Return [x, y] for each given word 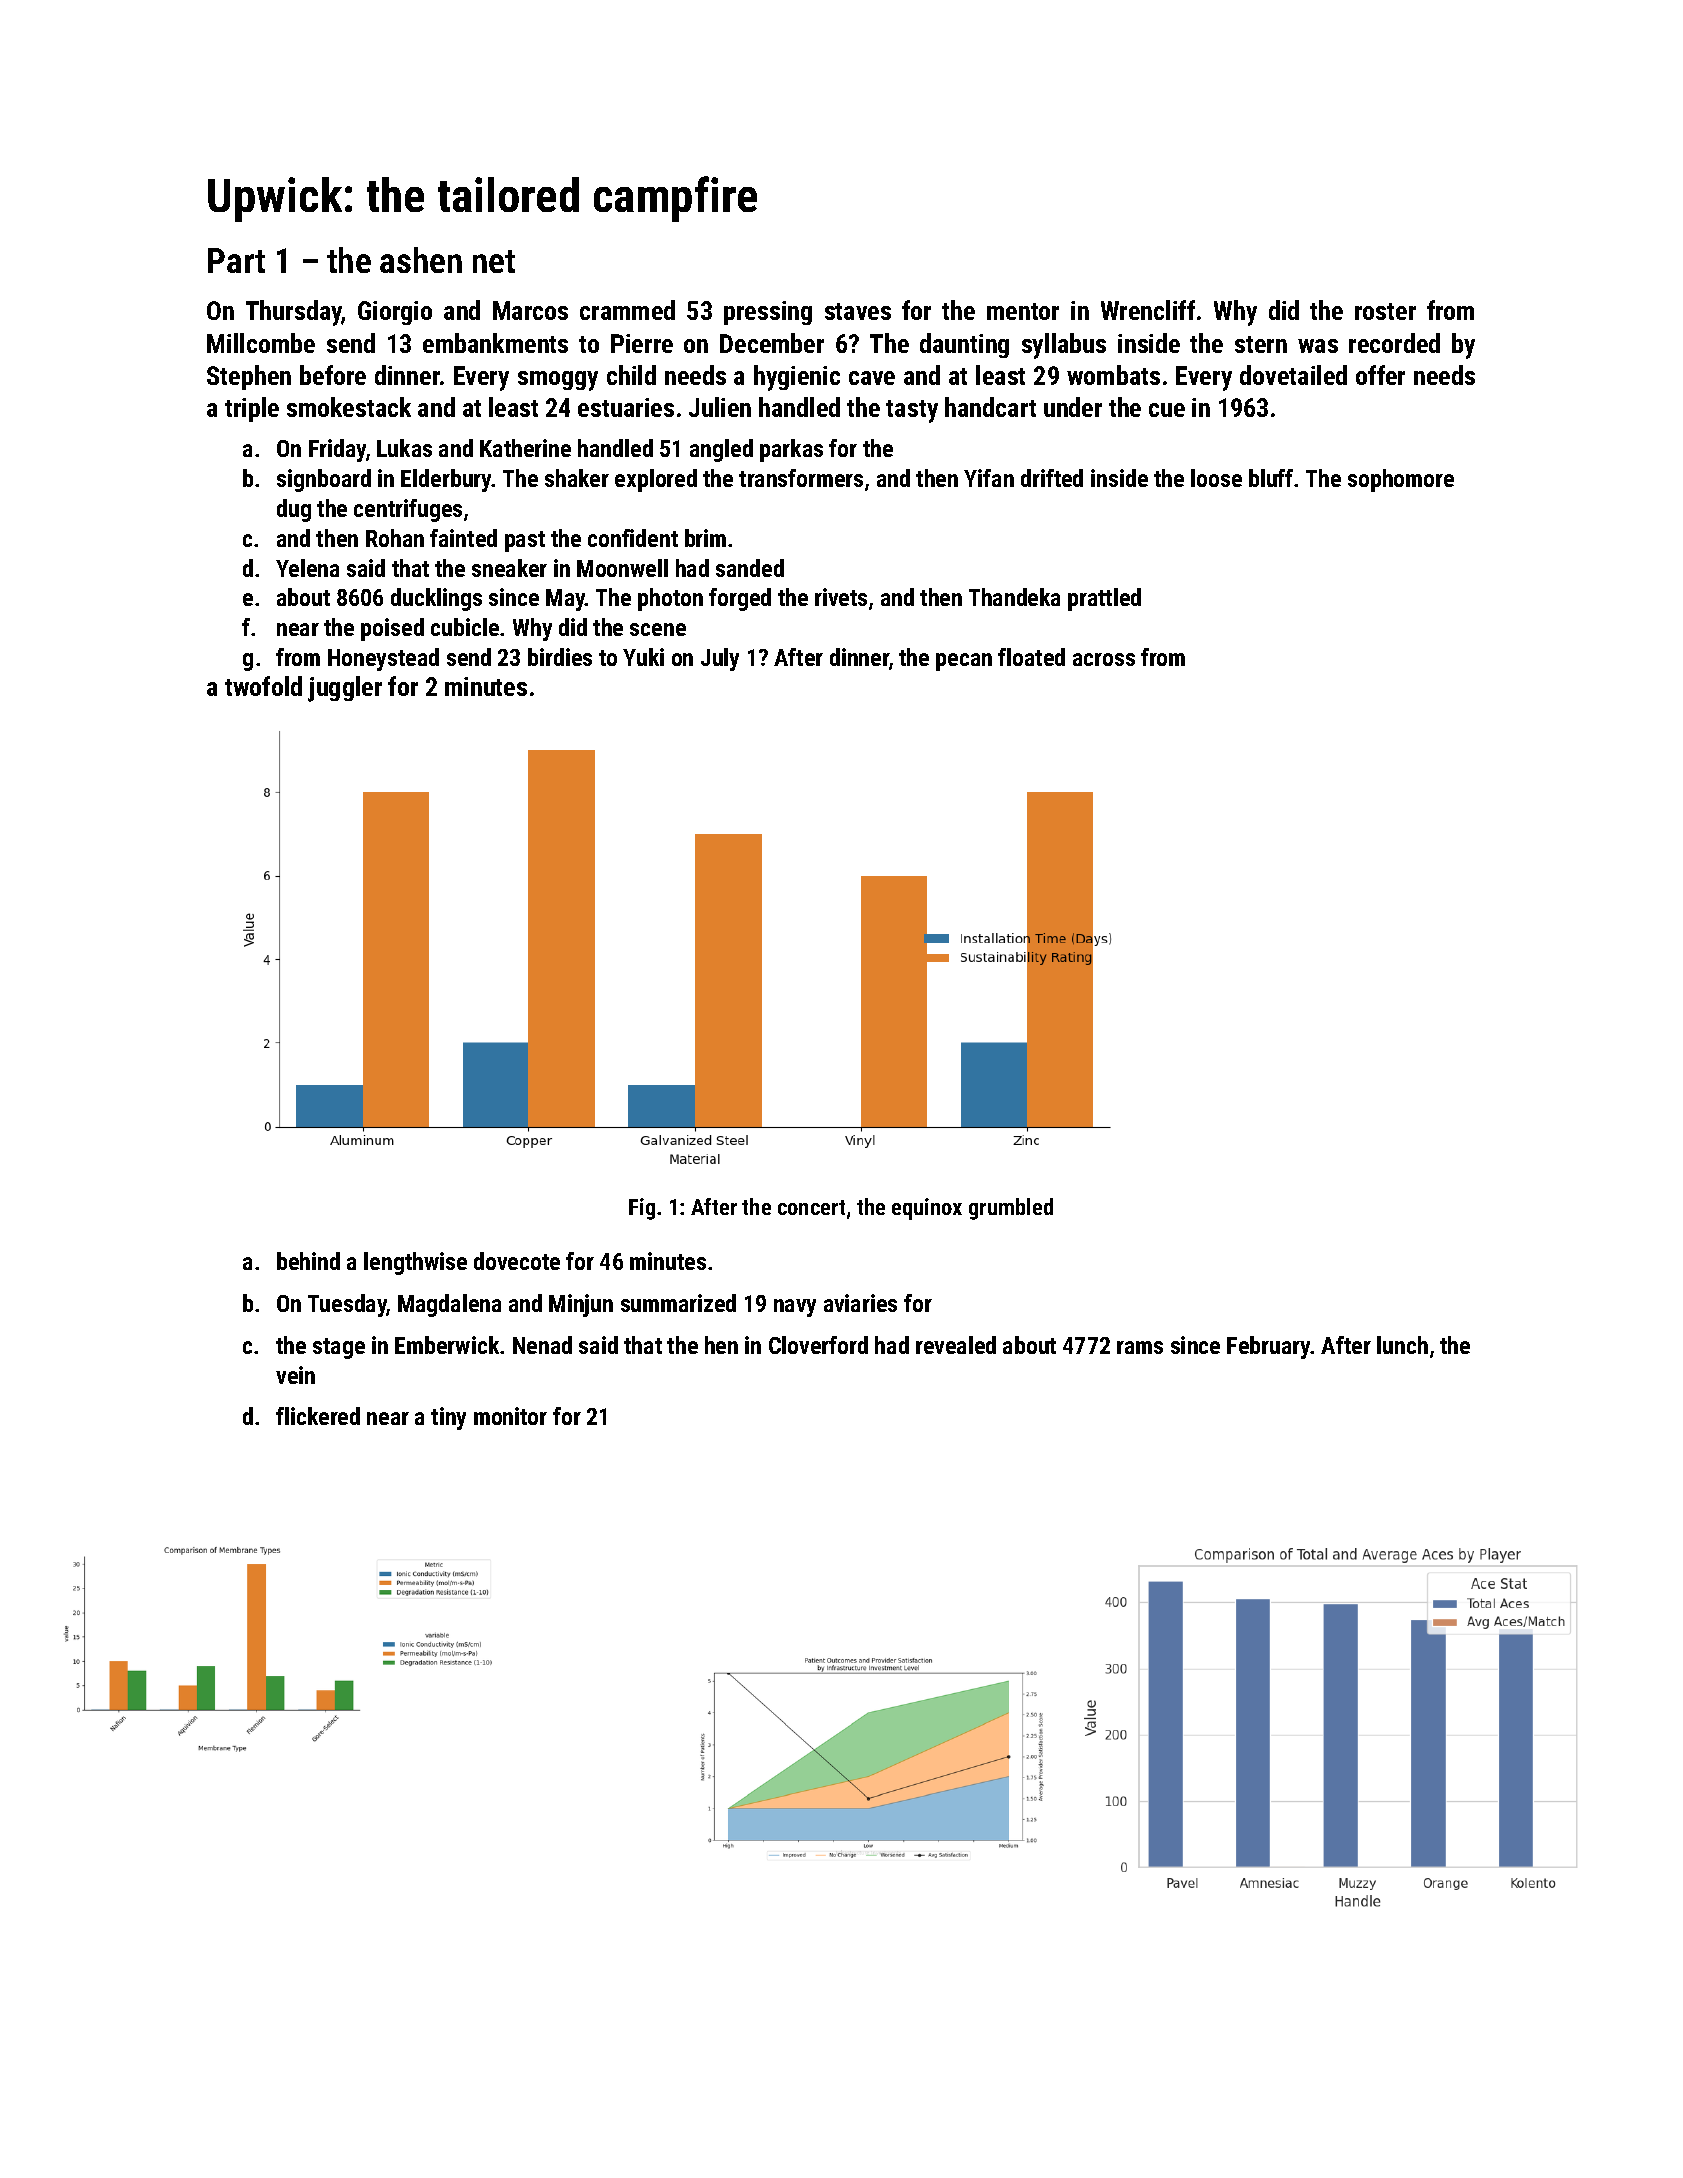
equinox [927, 1209]
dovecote [517, 1261]
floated [1031, 657]
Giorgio [395, 313]
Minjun [581, 1305]
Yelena [307, 568]
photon [670, 599]
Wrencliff [1148, 310]
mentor [1023, 311]
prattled [1104, 599]
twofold [263, 686]
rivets [841, 597]
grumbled [1011, 1209]
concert [811, 1207]
